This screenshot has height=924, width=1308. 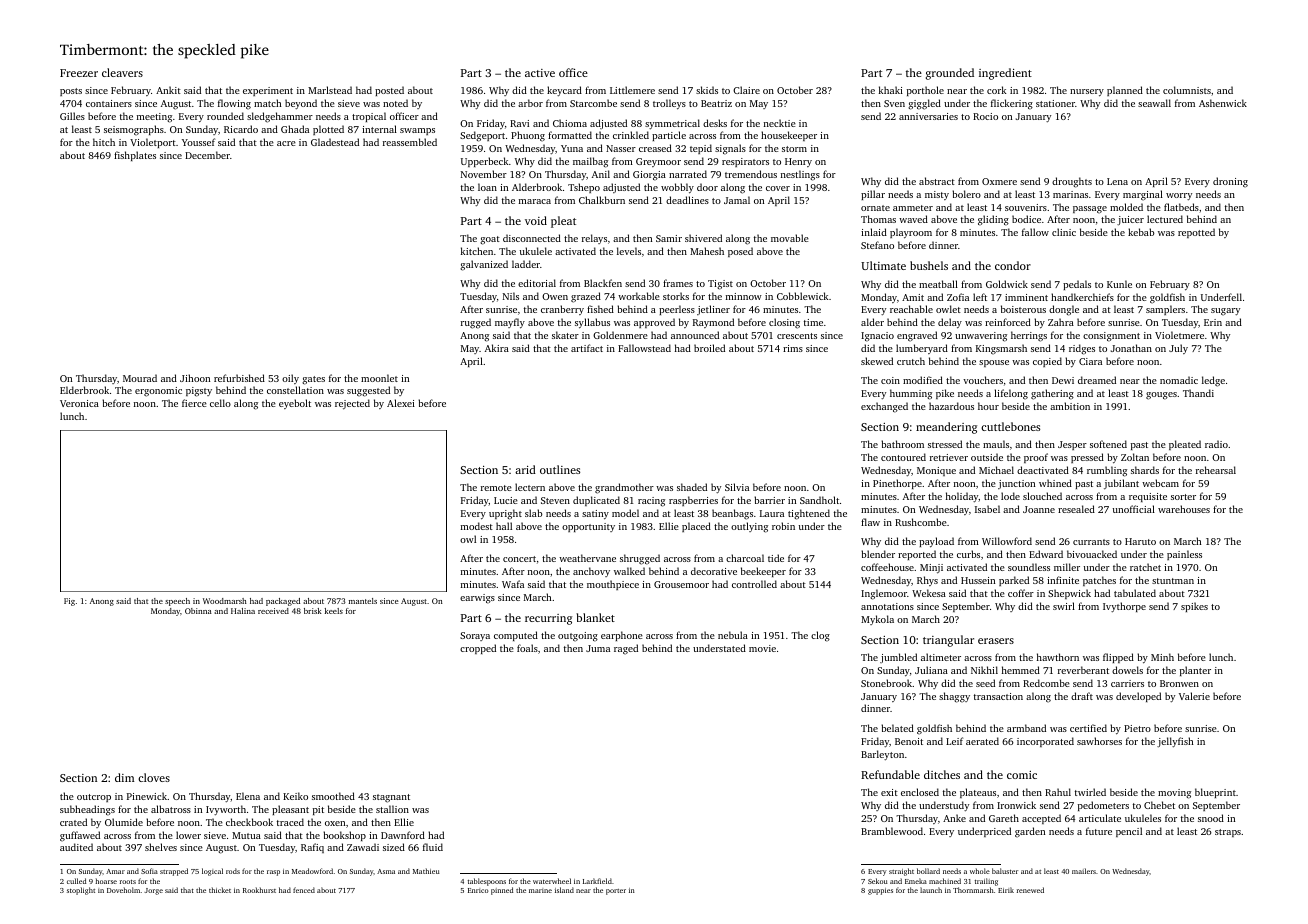 What do you see at coordinates (802, 296) in the screenshot?
I see `Cobblewick` at bounding box center [802, 296].
